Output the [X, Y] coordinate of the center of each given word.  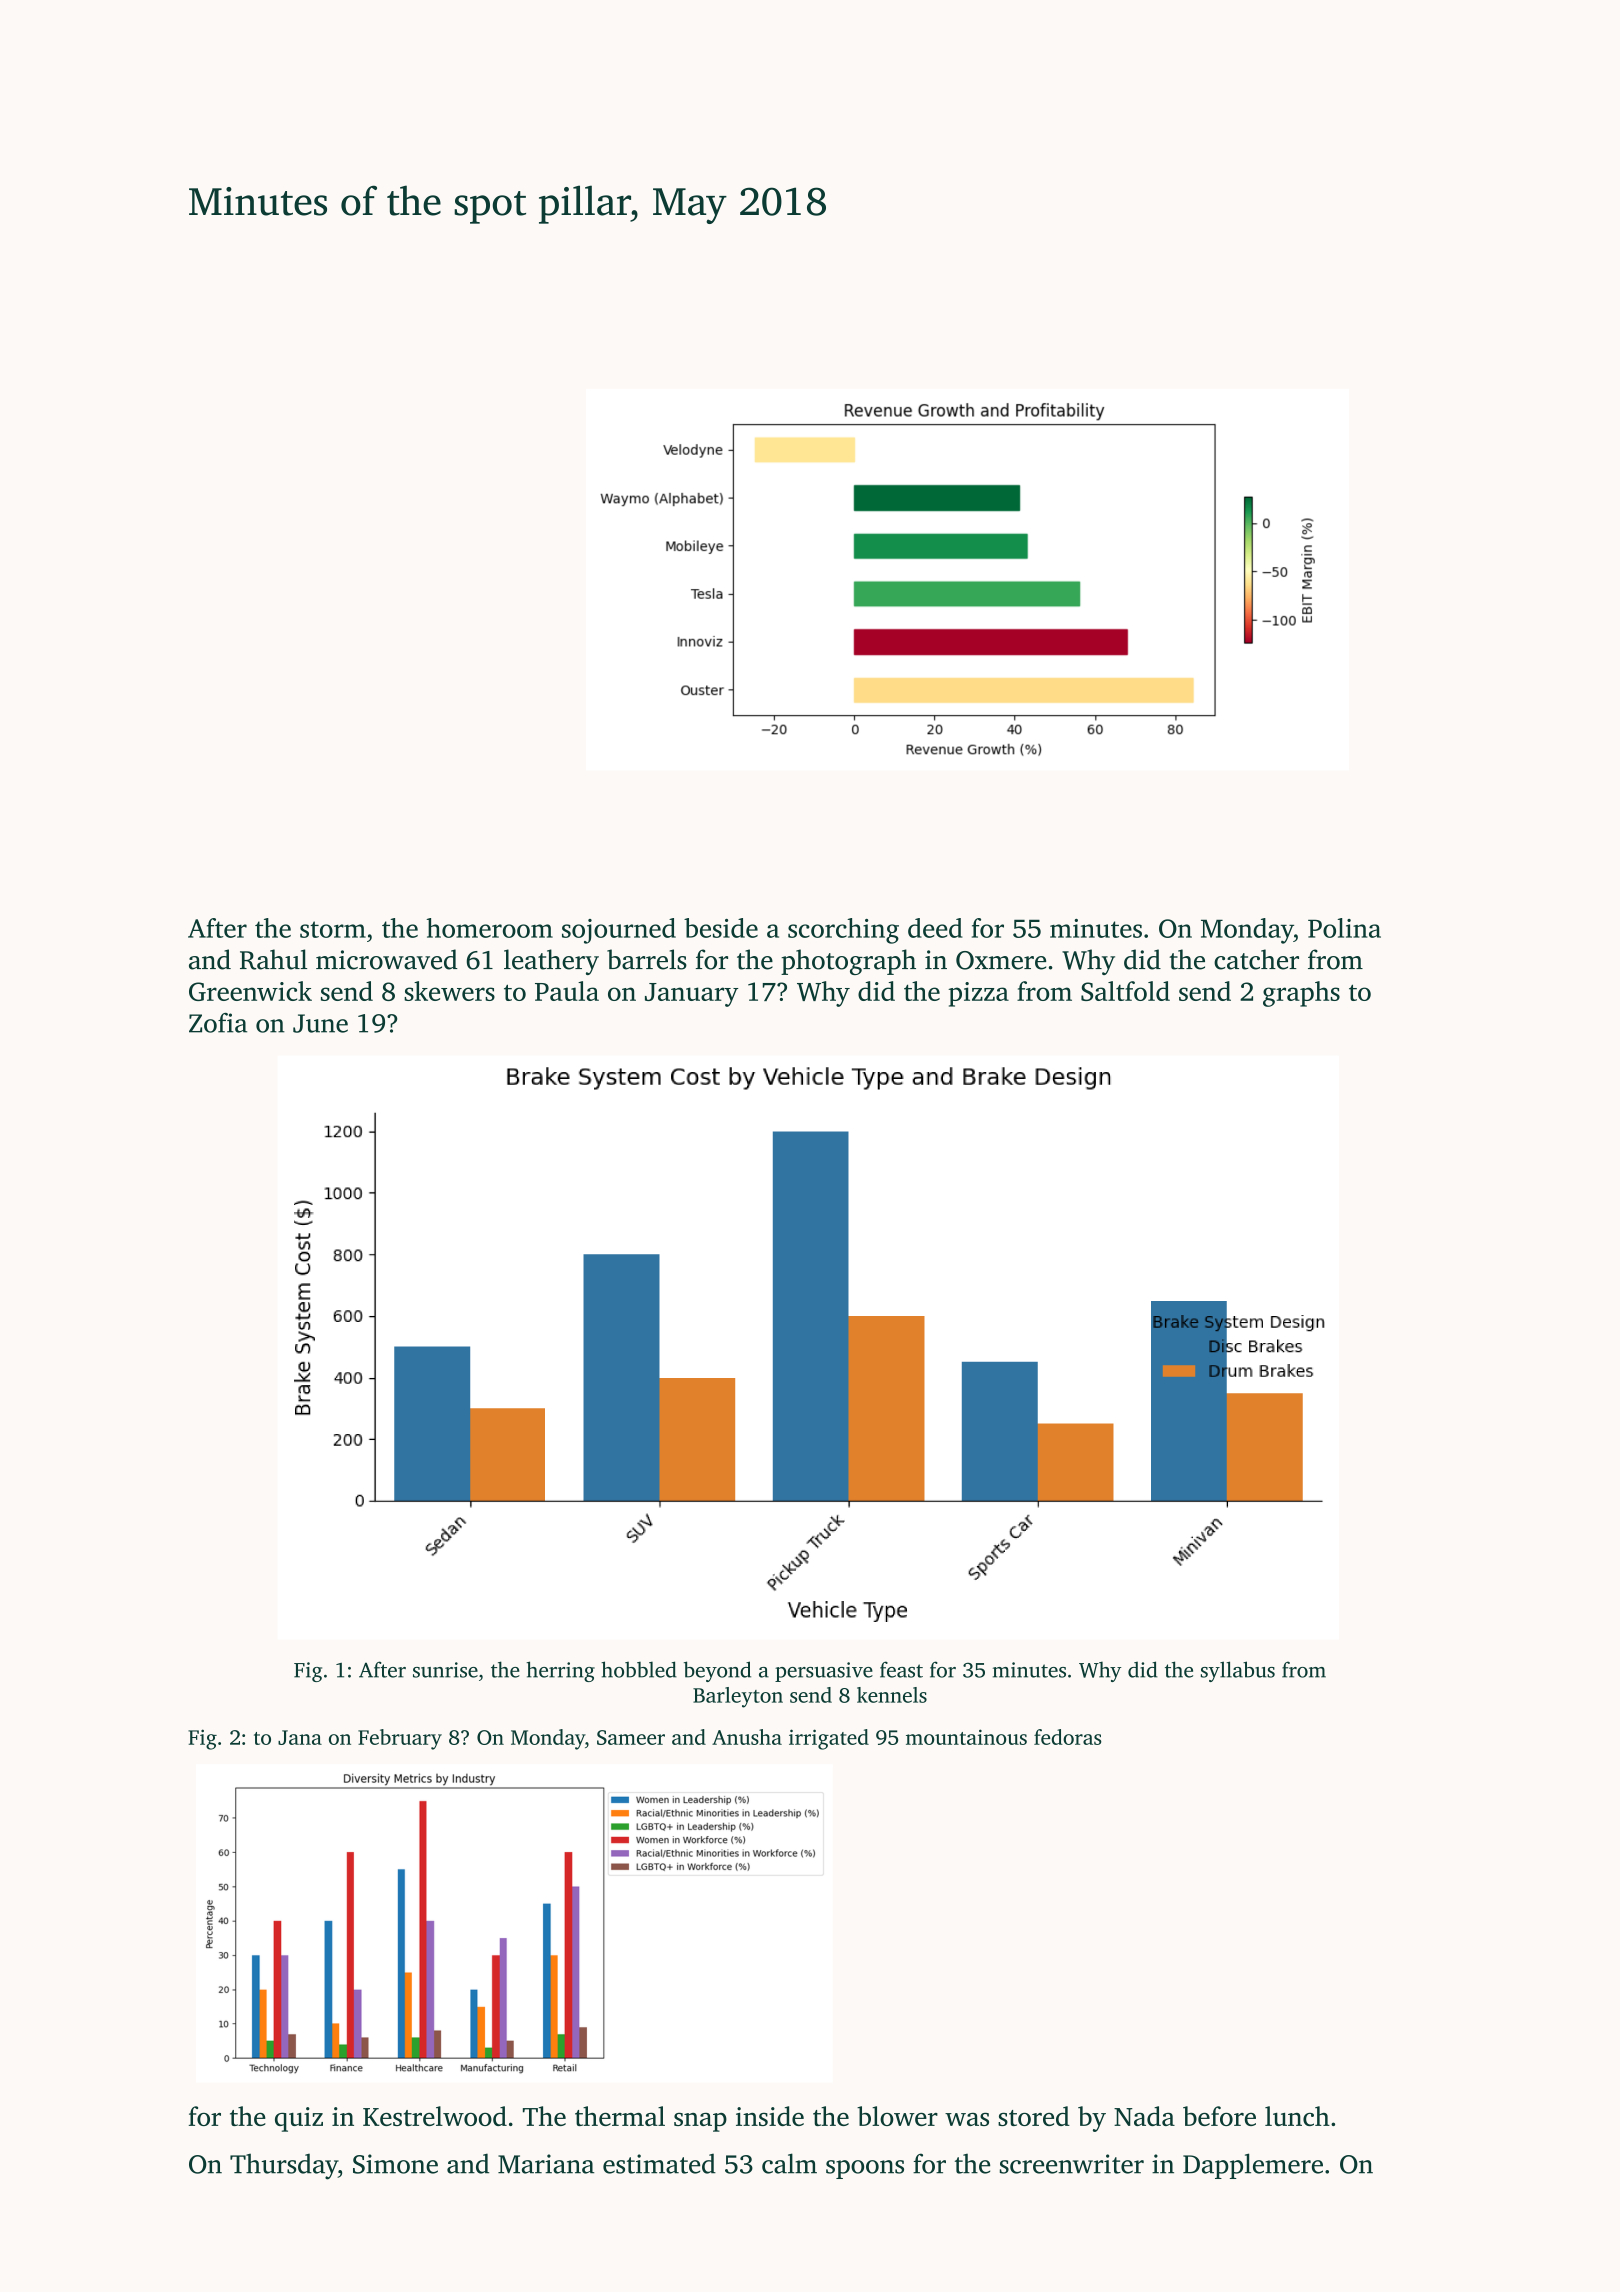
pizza [978, 994]
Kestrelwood [435, 2116]
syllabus [1238, 1671]
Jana [300, 1737]
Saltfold [1125, 991]
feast [901, 1669]
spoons [865, 2169]
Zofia [218, 1023]
